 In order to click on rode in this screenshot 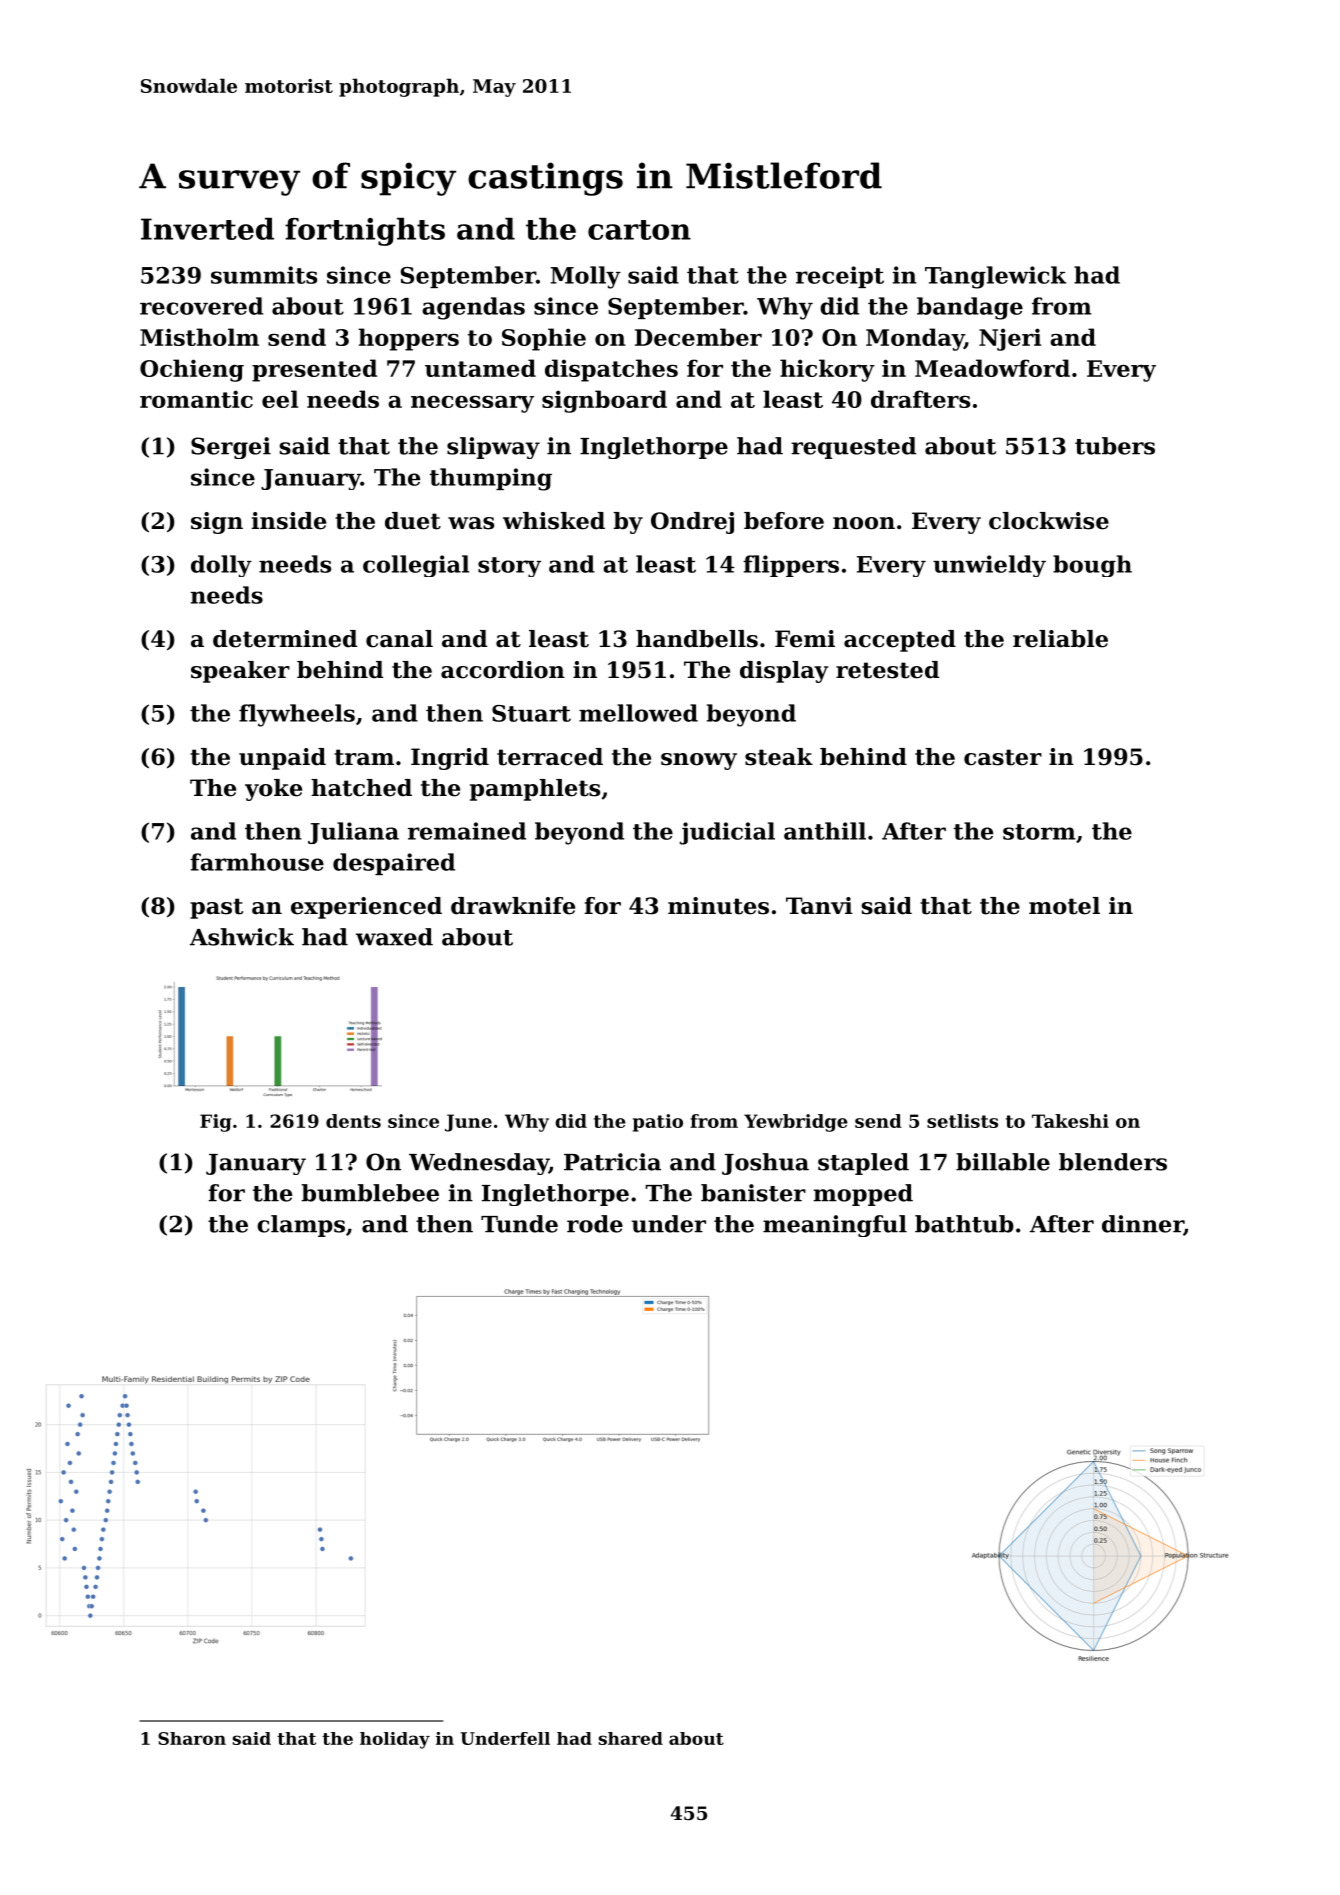, I will do `click(595, 1224)`.
